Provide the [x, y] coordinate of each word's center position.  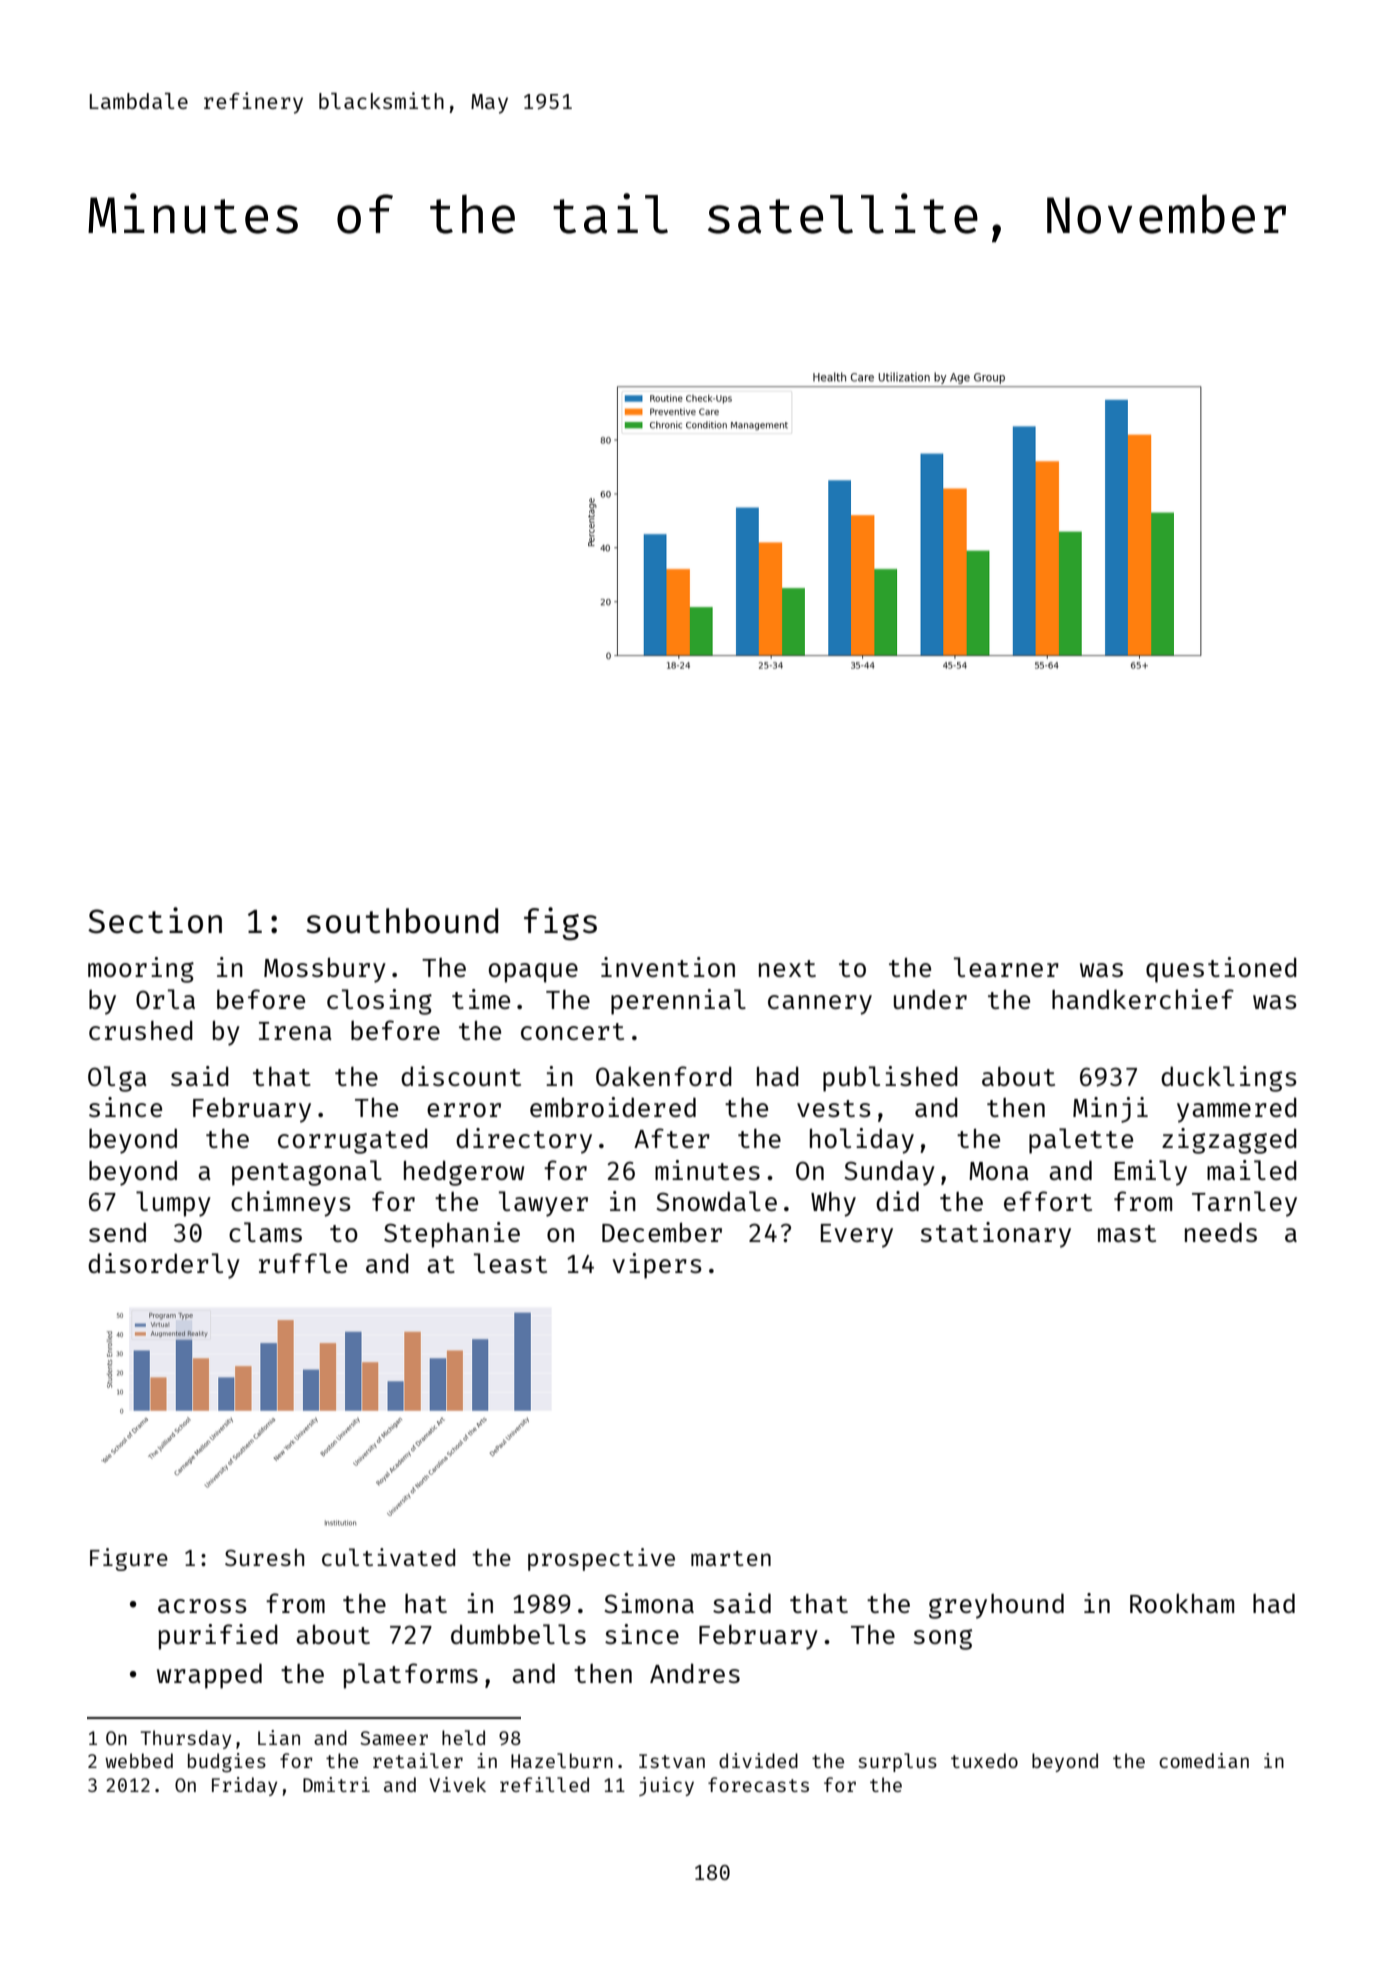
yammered [1237, 1110]
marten [731, 1558]
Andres [695, 1673]
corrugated [353, 1141]
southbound [402, 921]
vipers [657, 1266]
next [787, 968]
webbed [139, 1760]
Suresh [264, 1557]
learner [1006, 967]
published [890, 1079]
